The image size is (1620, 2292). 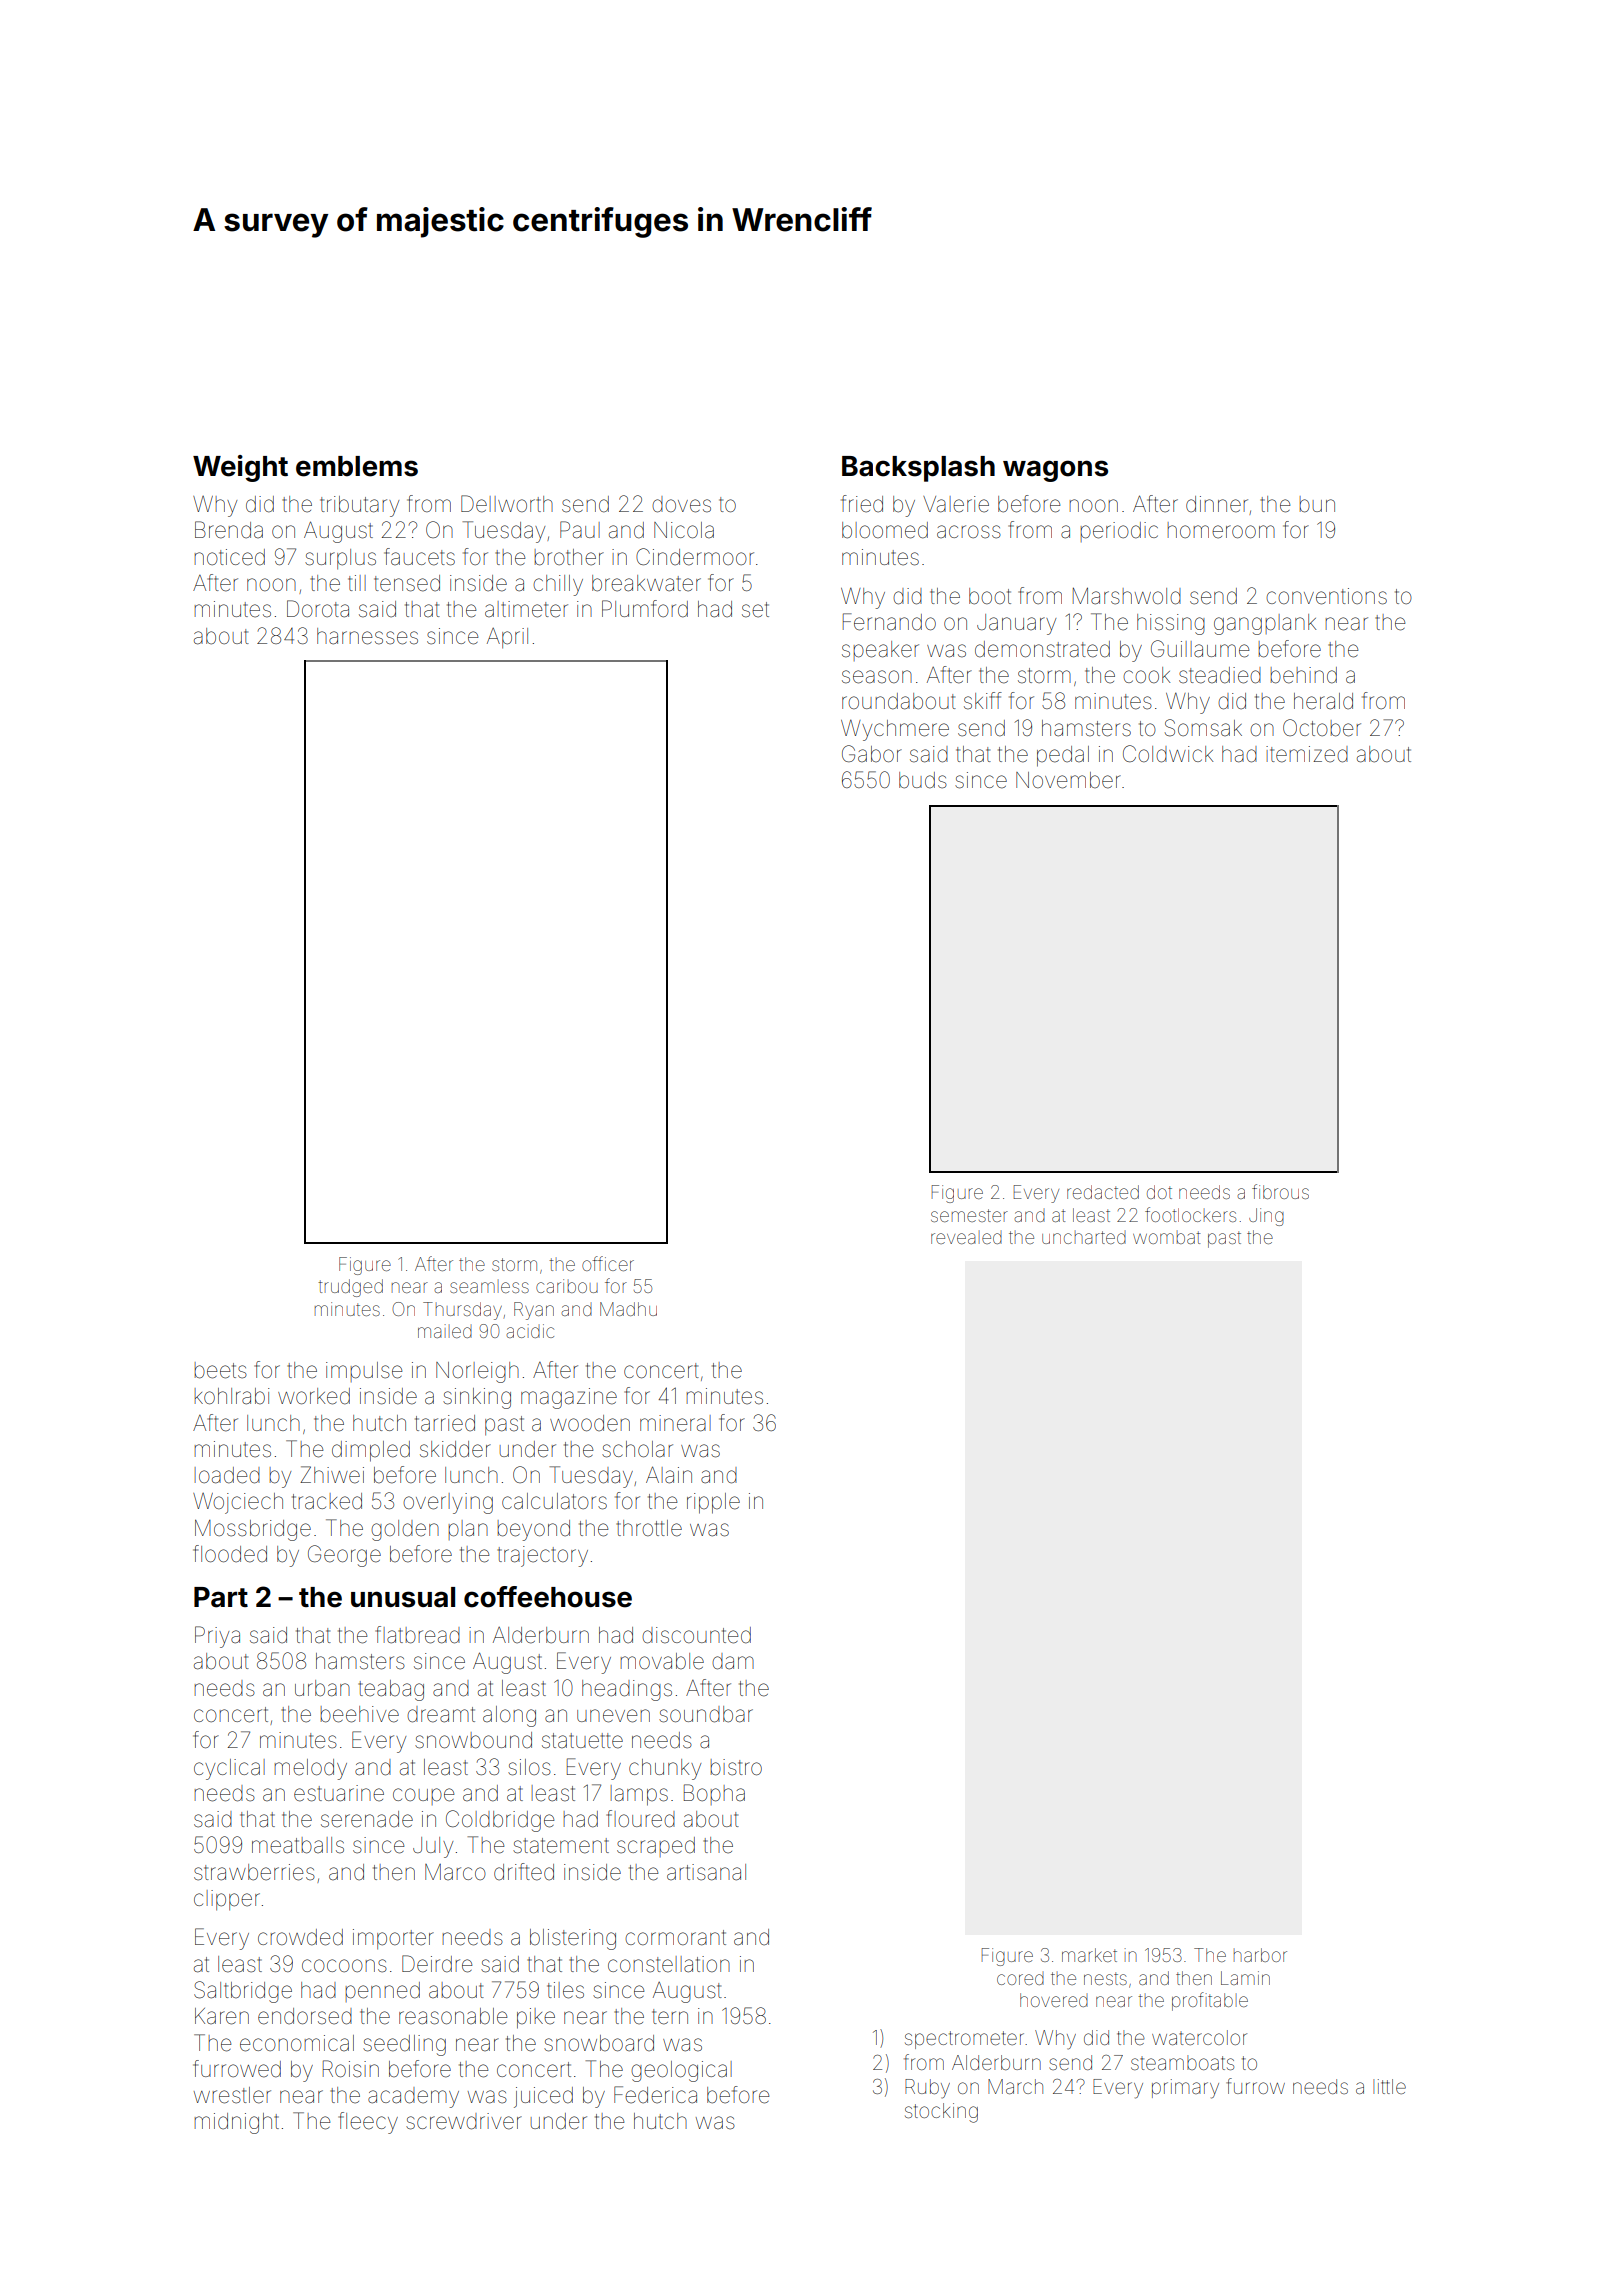 I want to click on calculators, so click(x=554, y=1501).
